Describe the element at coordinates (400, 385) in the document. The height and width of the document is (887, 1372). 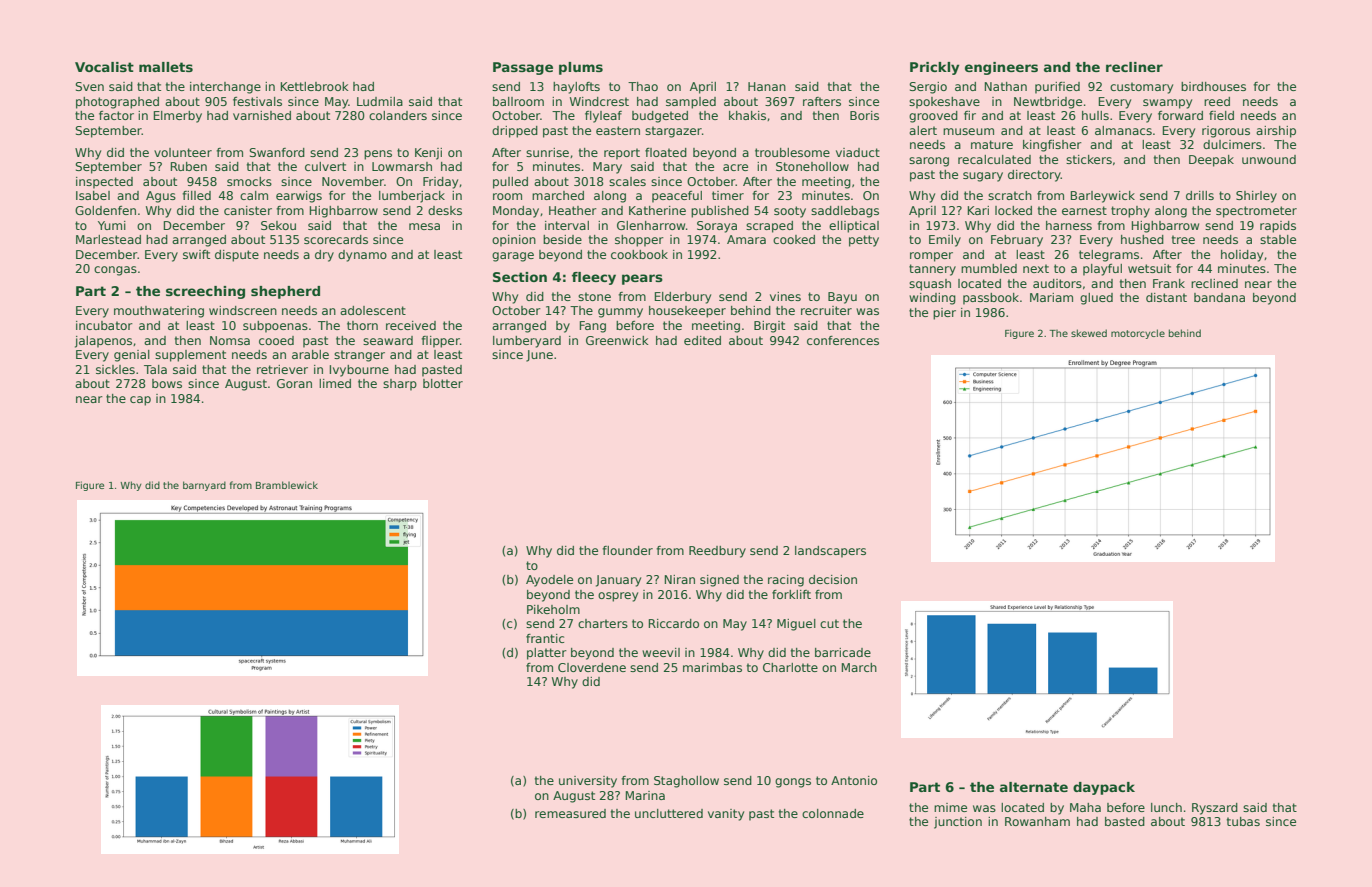
I see `sharp` at that location.
